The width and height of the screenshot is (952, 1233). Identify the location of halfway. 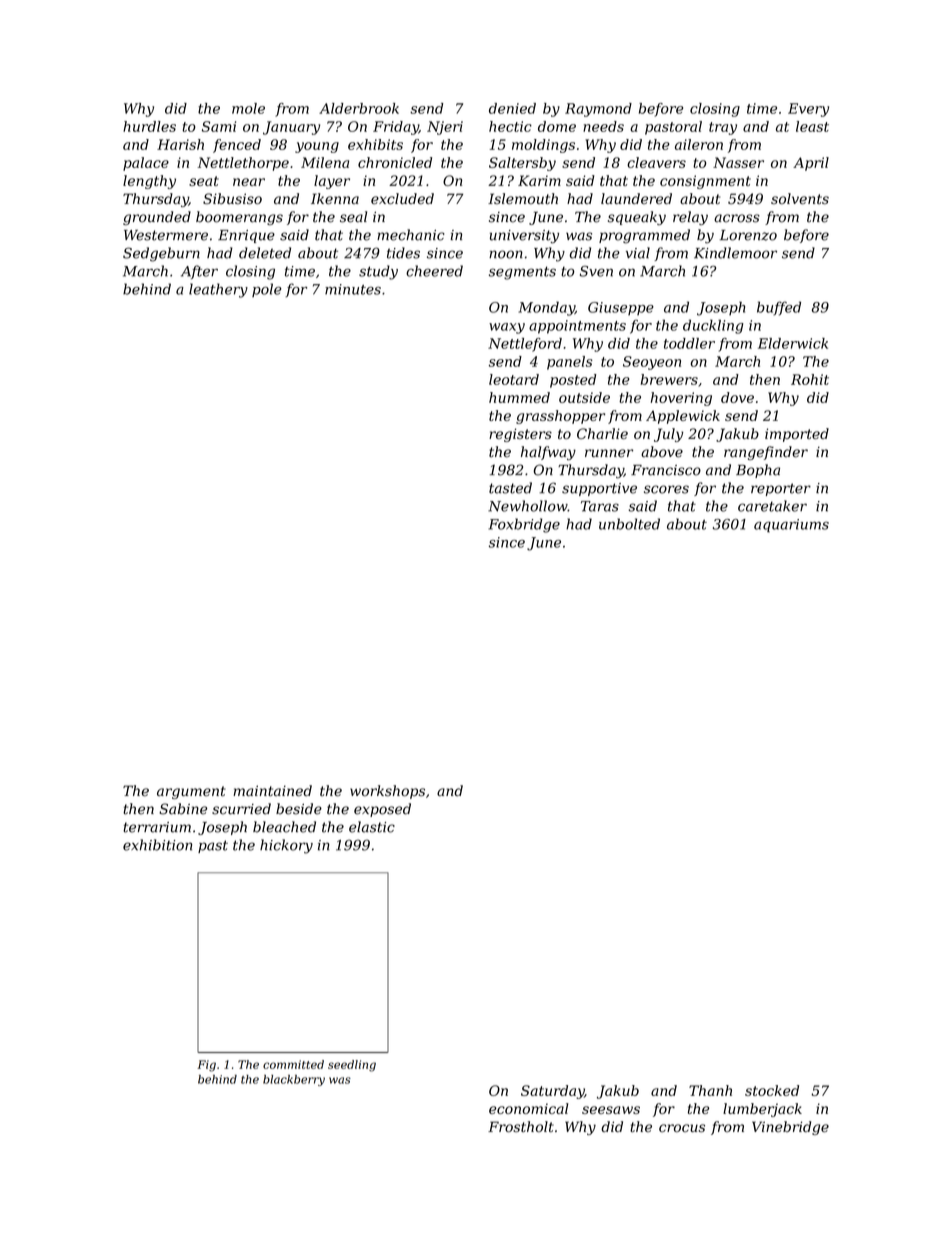
(548, 453).
